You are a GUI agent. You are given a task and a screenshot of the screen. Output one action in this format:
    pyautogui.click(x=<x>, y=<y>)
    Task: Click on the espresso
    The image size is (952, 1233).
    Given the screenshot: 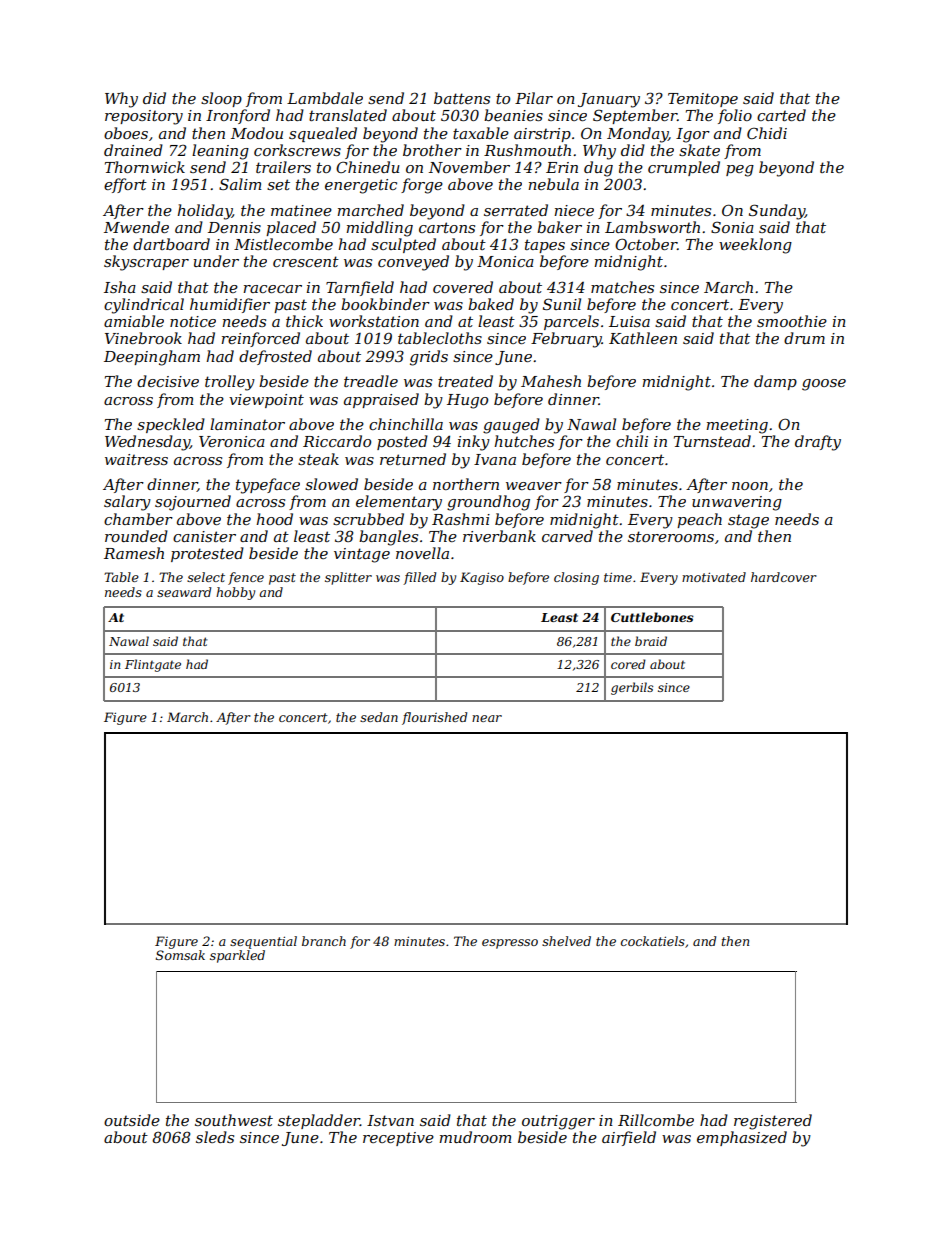 What is the action you would take?
    pyautogui.click(x=510, y=944)
